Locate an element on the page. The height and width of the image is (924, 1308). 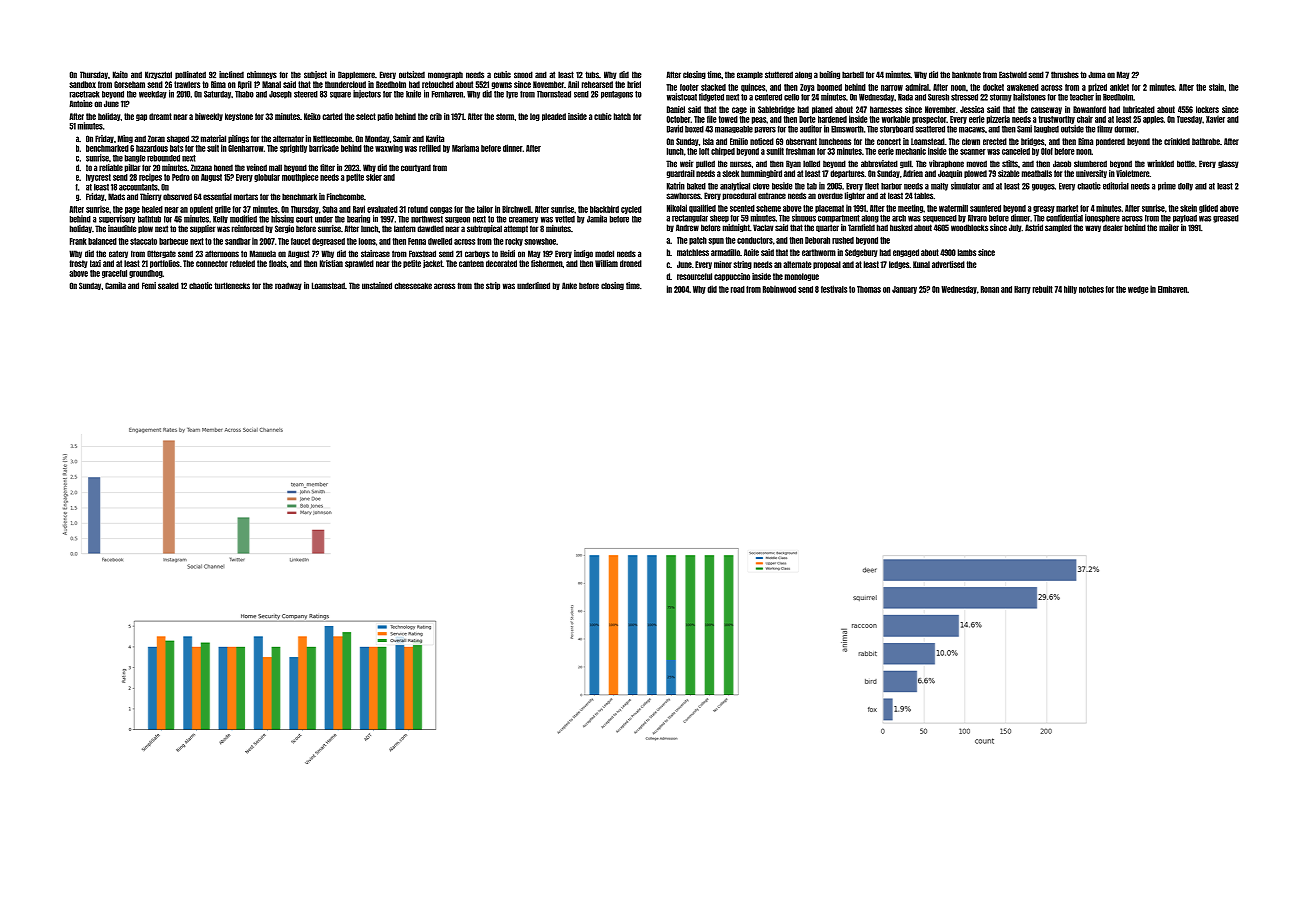
Ivycrest is located at coordinates (98, 178).
